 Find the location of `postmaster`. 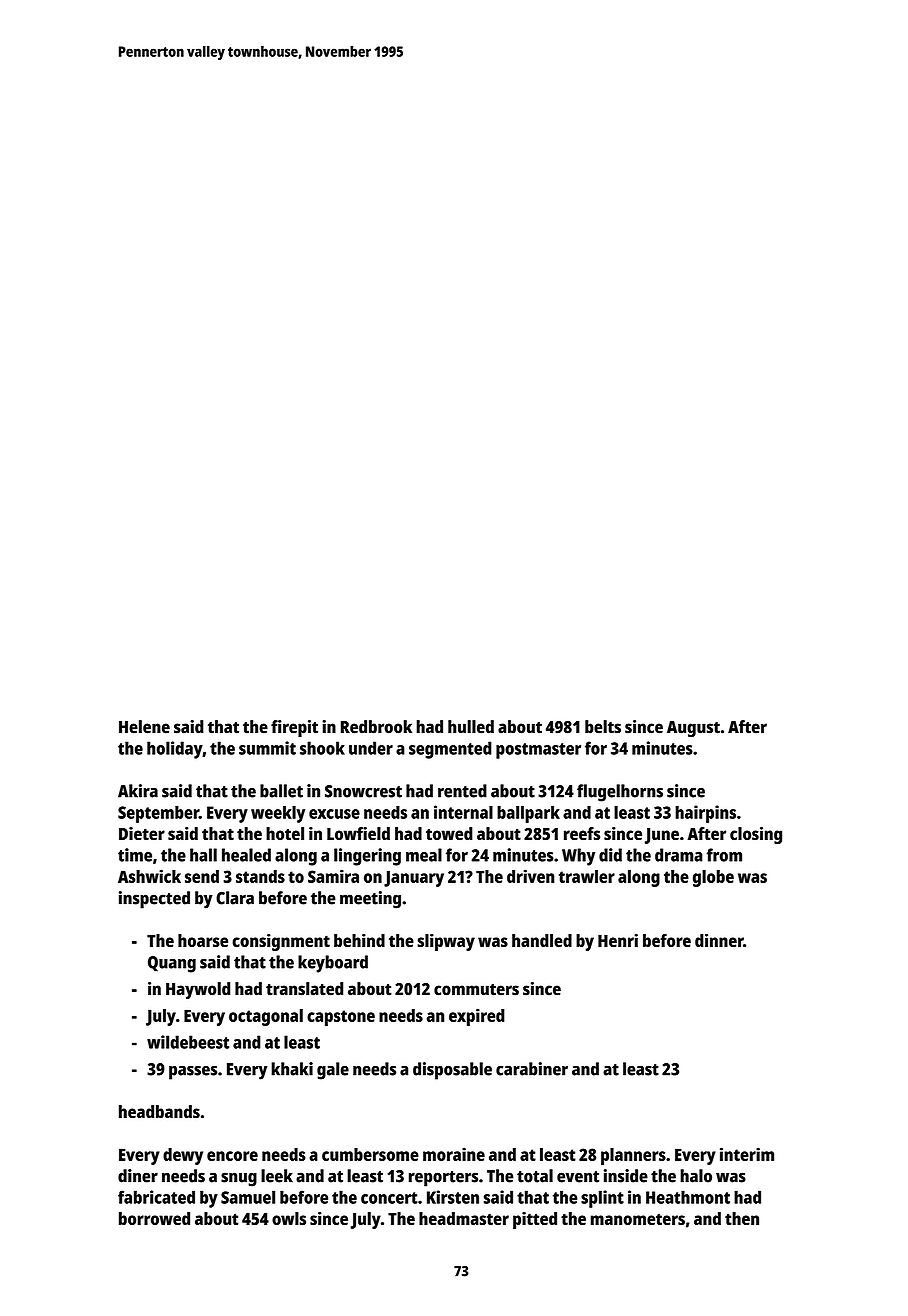

postmaster is located at coordinates (538, 751).
